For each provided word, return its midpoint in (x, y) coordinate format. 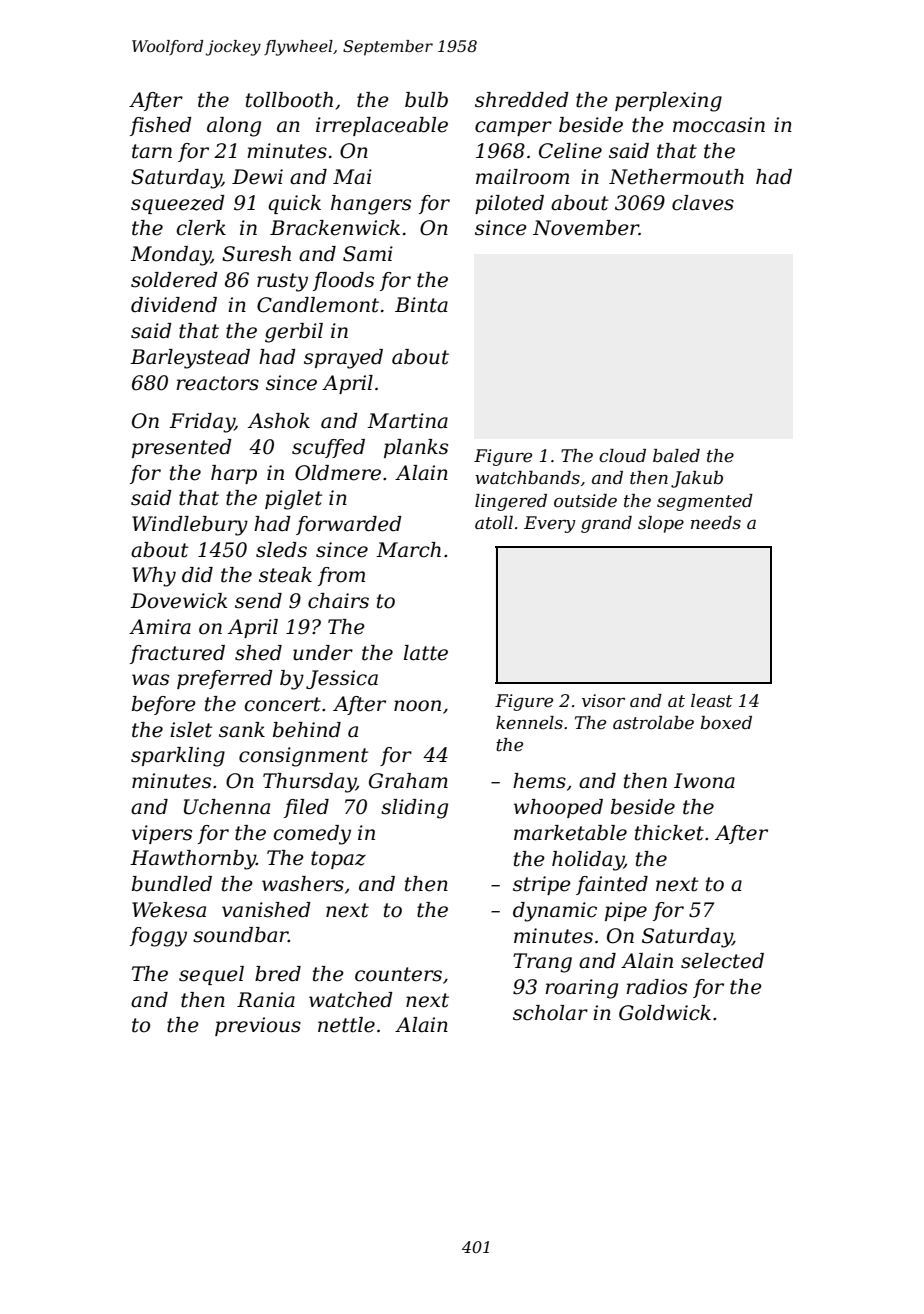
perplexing (668, 102)
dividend (174, 305)
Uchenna (227, 807)
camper (513, 128)
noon (417, 706)
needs (716, 523)
